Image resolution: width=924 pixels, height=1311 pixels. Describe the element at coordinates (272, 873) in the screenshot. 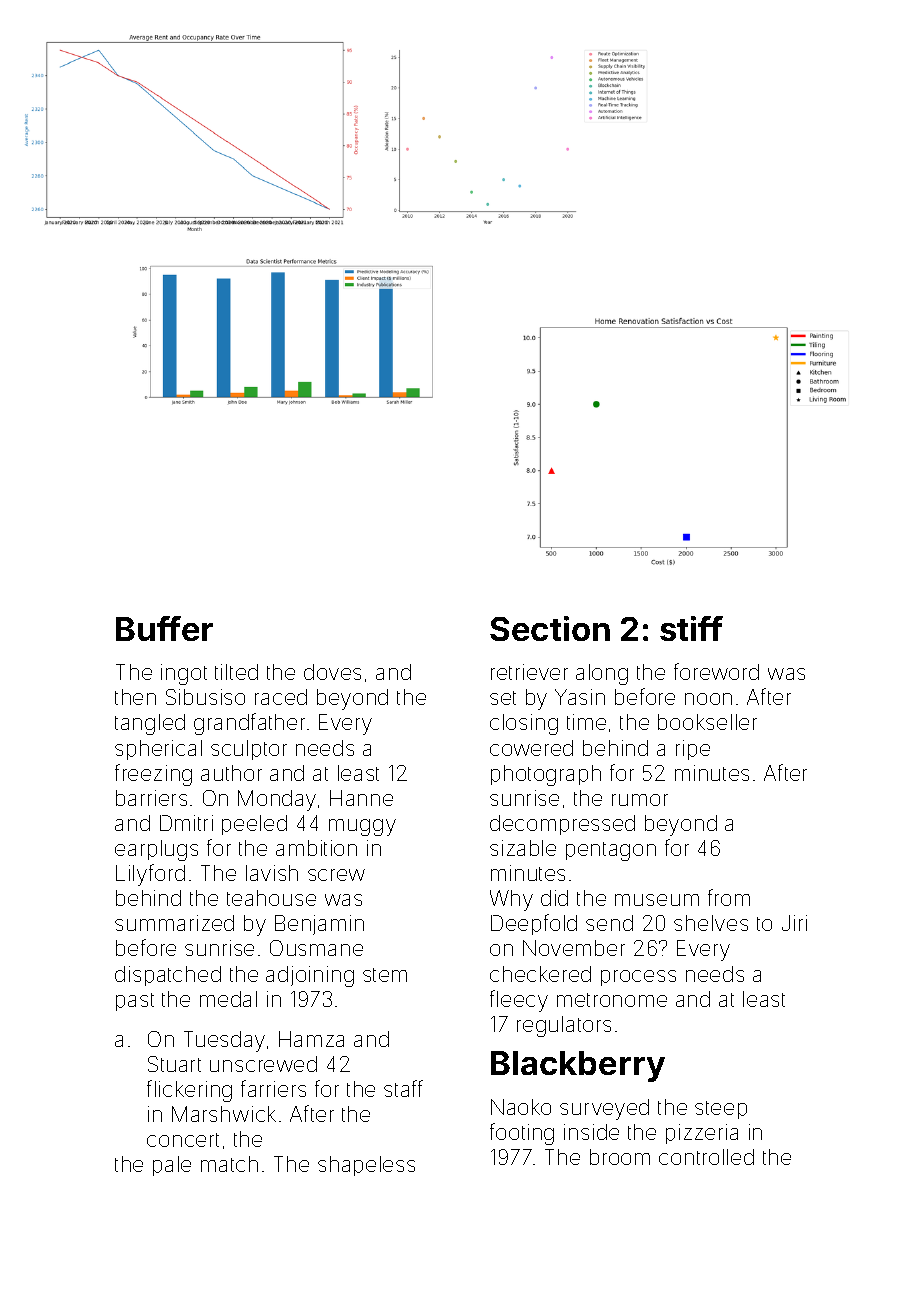

I see `lavish` at that location.
